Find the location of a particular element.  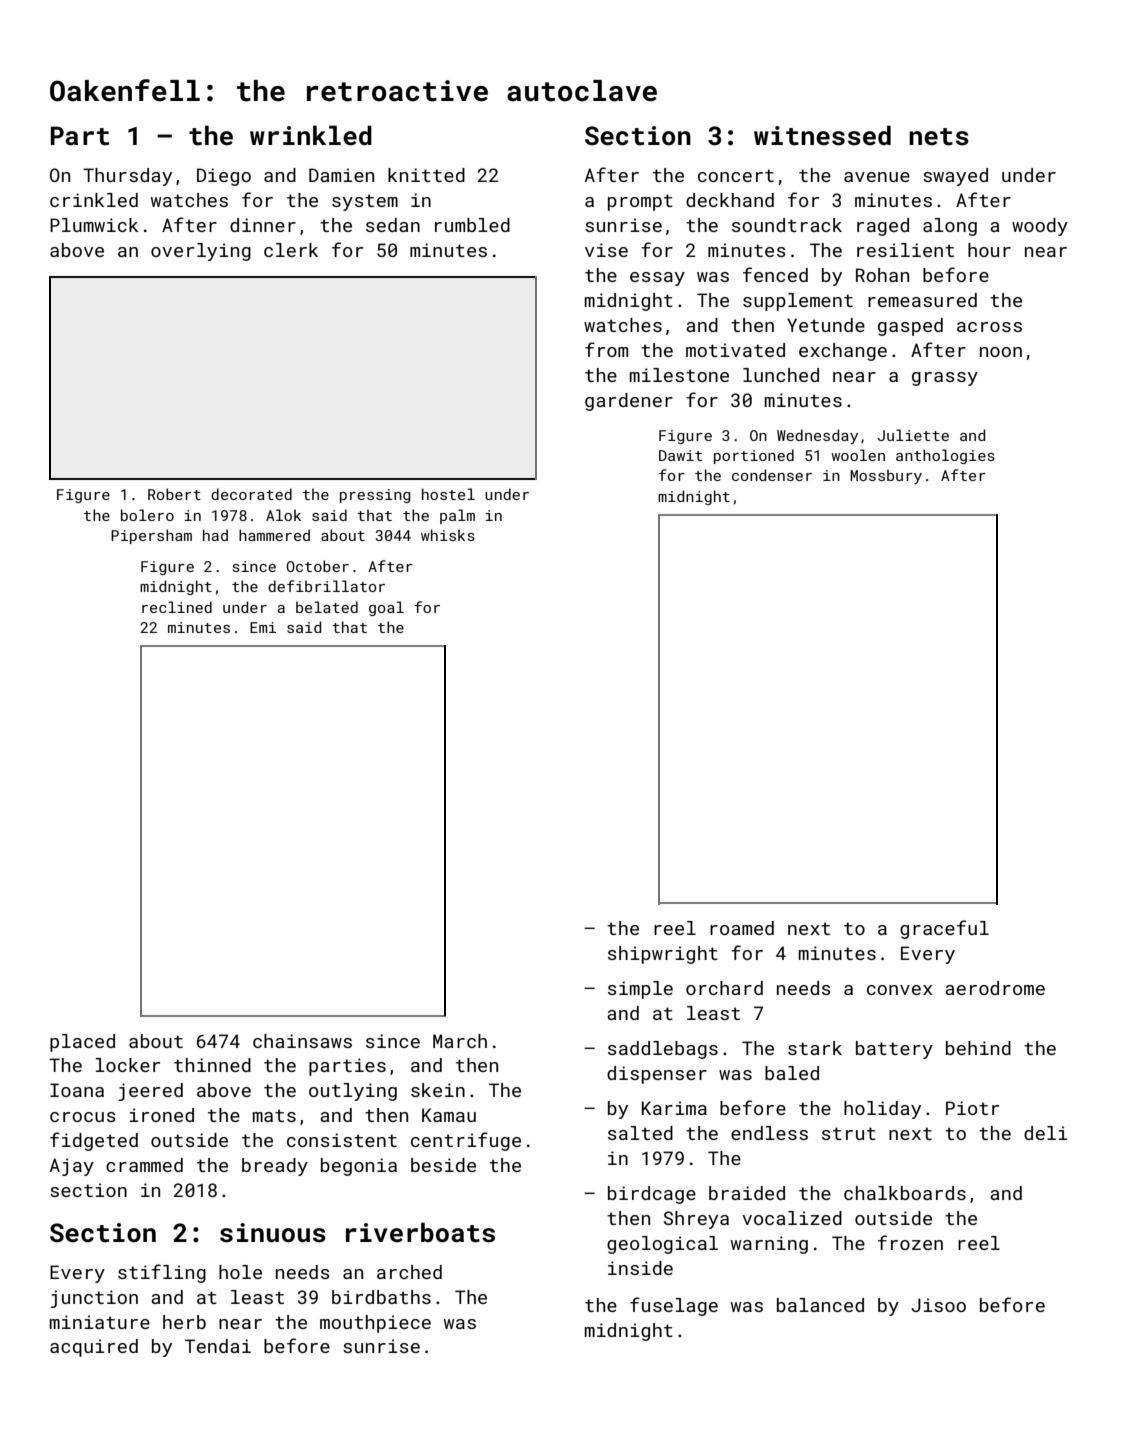

prompt is located at coordinates (640, 202).
